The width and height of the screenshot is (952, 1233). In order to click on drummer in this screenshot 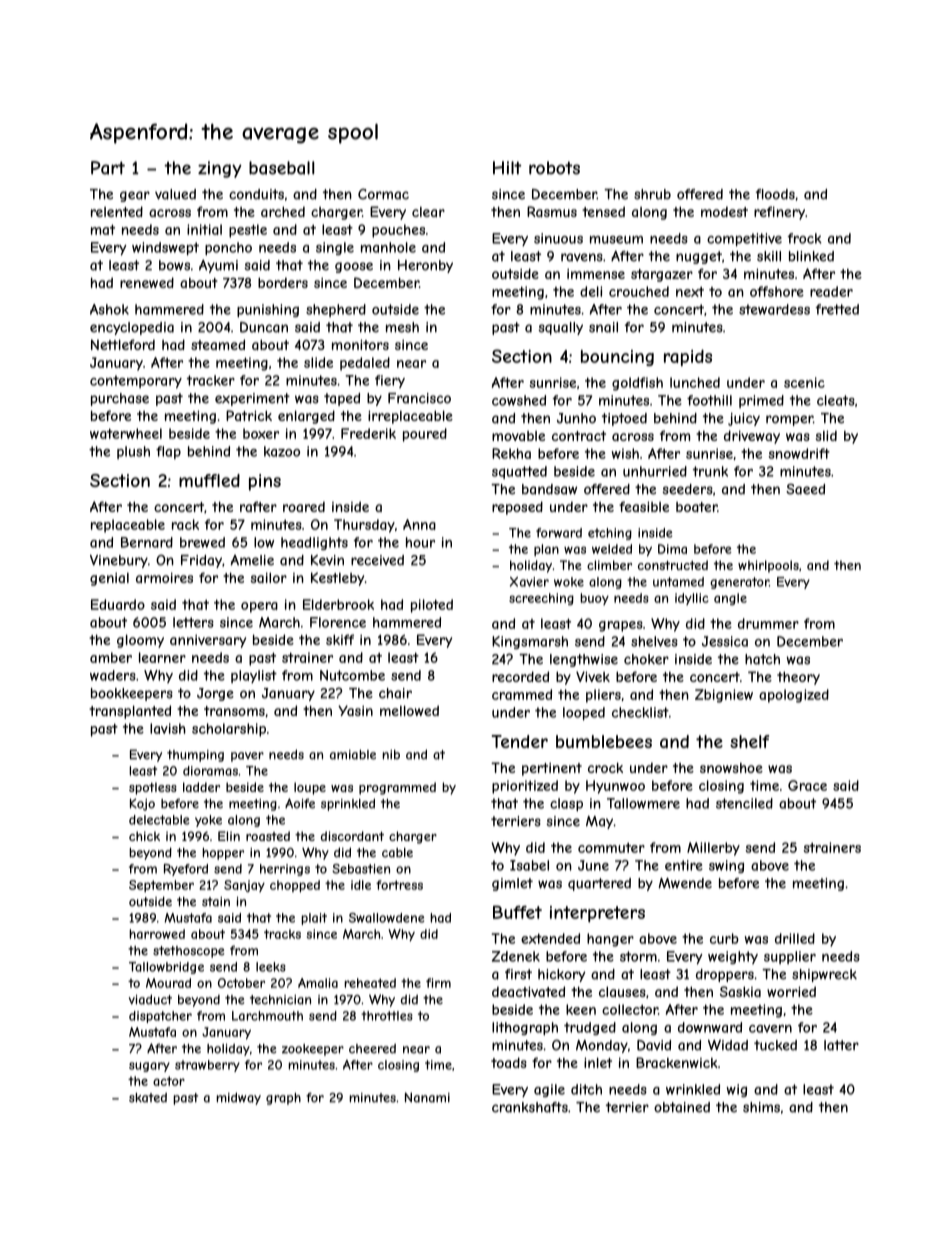, I will do `click(768, 623)`.
